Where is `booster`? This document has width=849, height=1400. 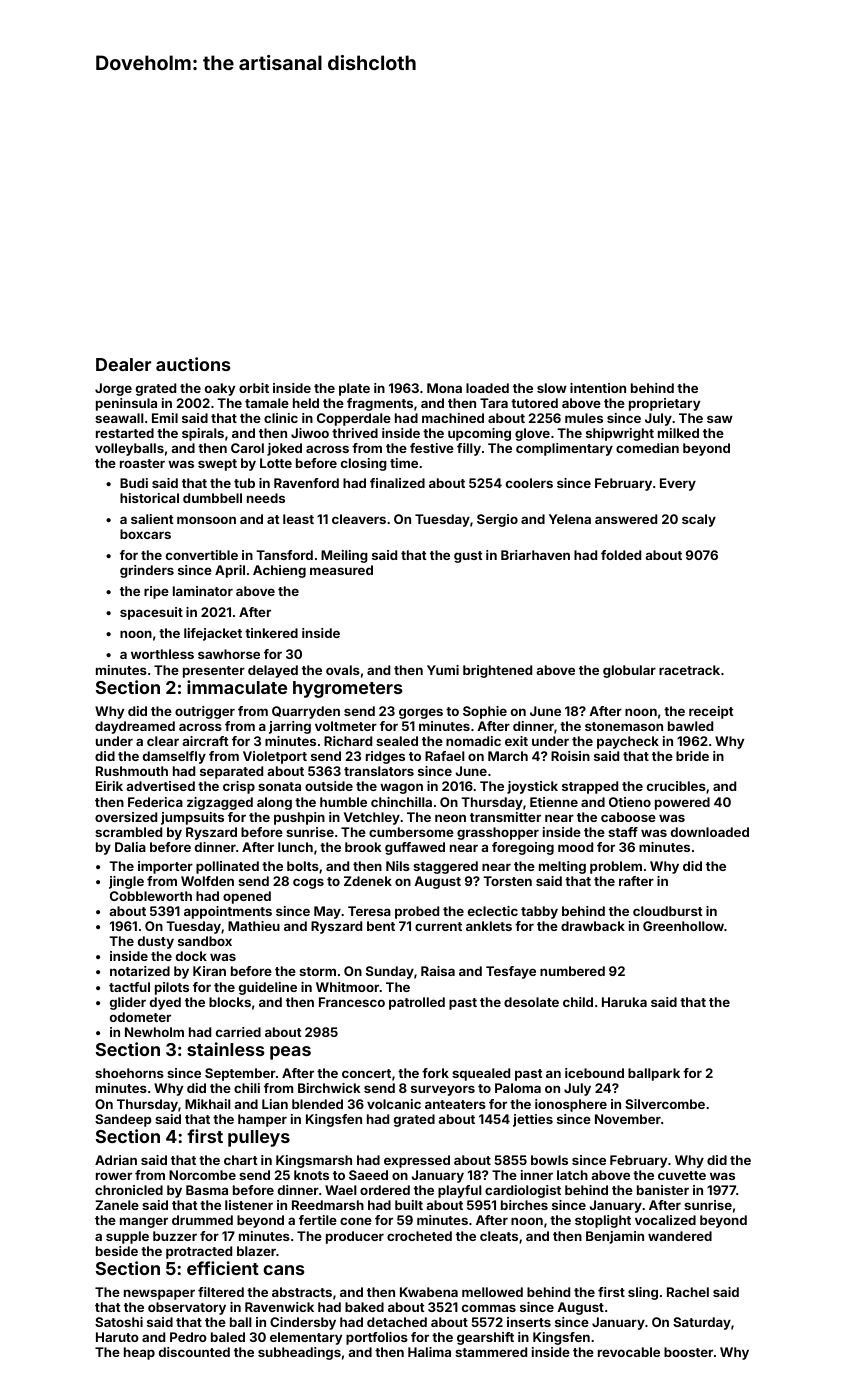 booster is located at coordinates (688, 1352).
